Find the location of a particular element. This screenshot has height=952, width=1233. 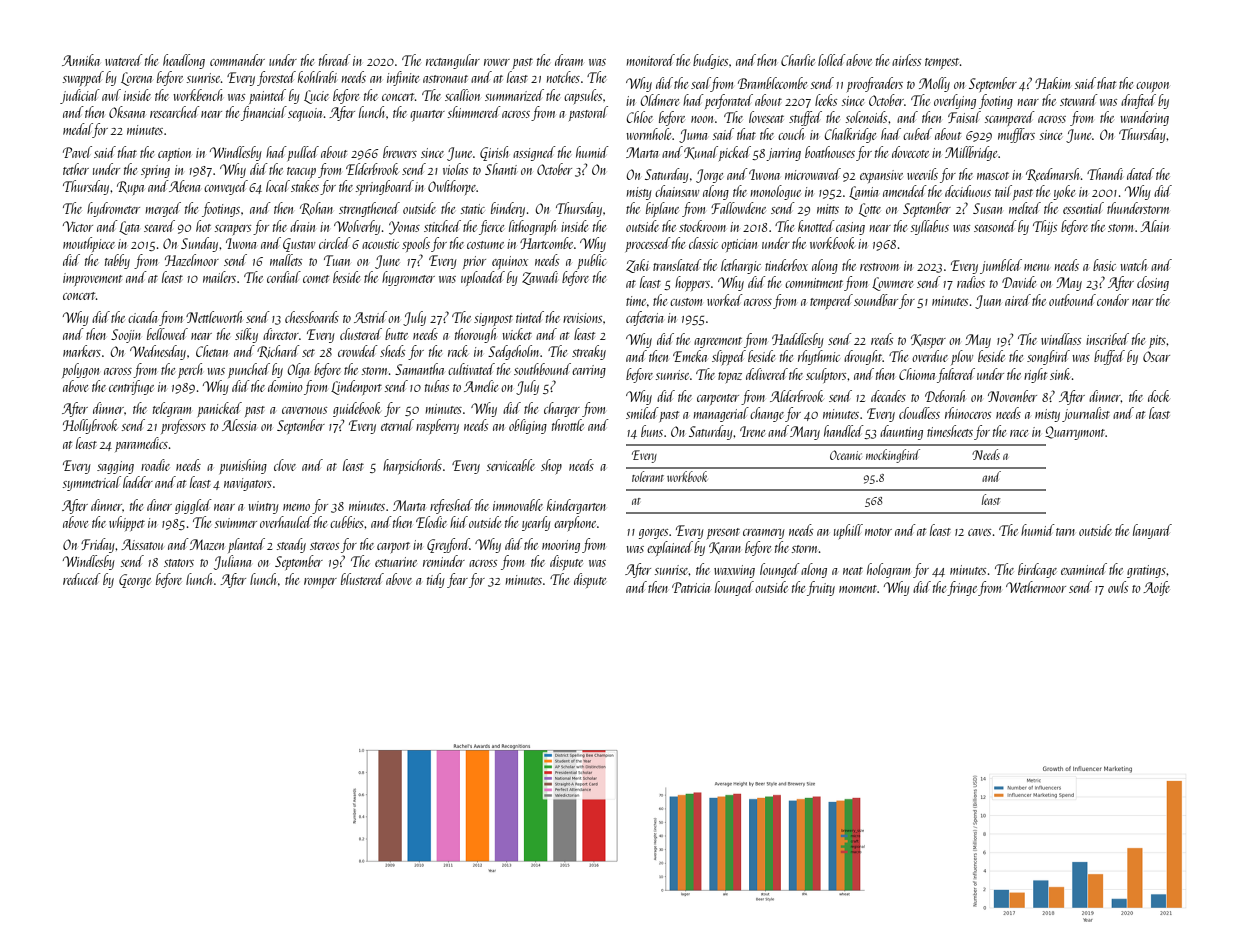

budgies is located at coordinates (710, 61).
